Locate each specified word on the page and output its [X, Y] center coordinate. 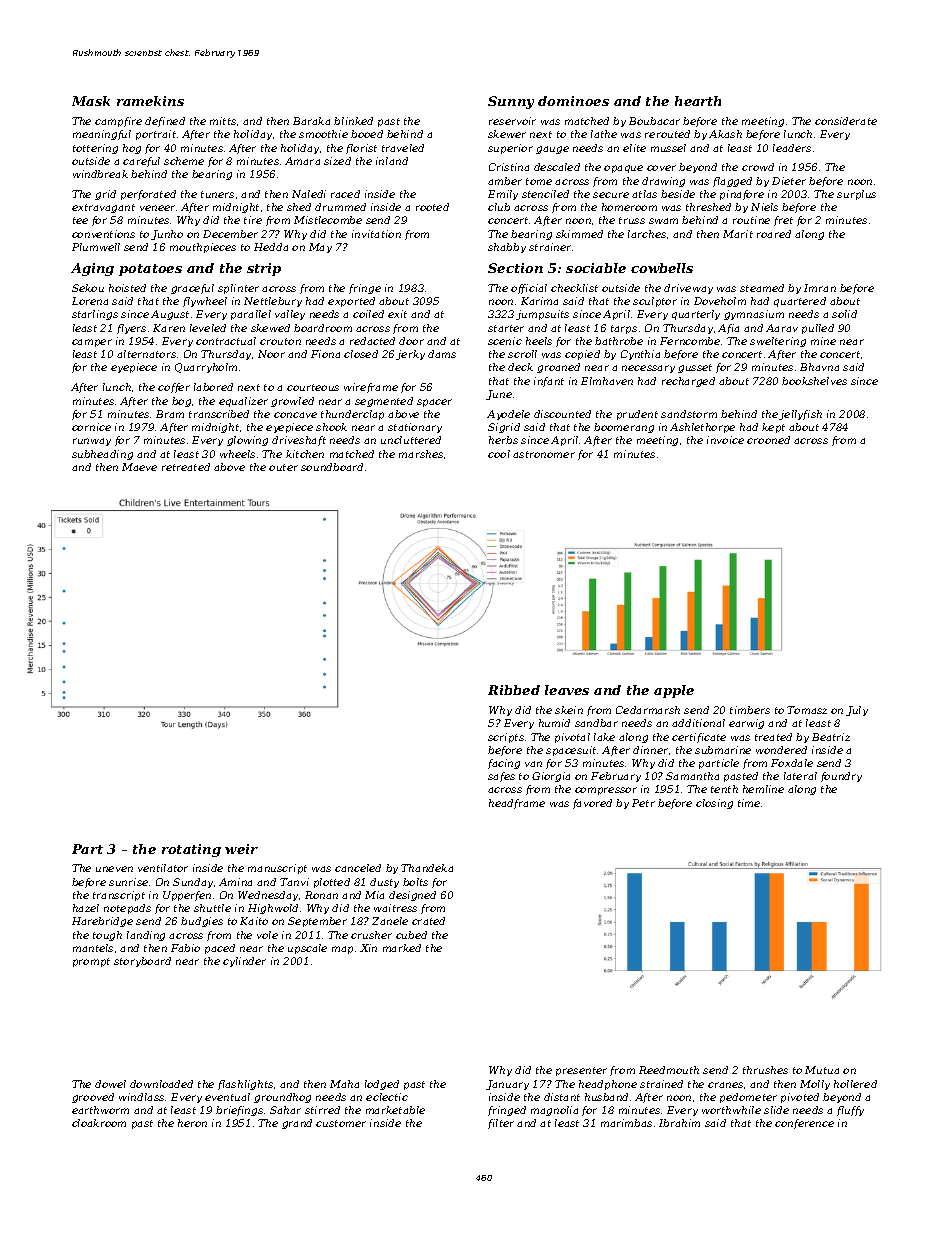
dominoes [573, 101]
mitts [223, 121]
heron [192, 1123]
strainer [551, 247]
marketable [395, 1110]
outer [283, 467]
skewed [270, 328]
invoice [725, 440]
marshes [421, 454]
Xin [368, 948]
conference [804, 1124]
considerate [846, 121]
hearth [698, 101]
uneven [114, 869]
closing [714, 804]
